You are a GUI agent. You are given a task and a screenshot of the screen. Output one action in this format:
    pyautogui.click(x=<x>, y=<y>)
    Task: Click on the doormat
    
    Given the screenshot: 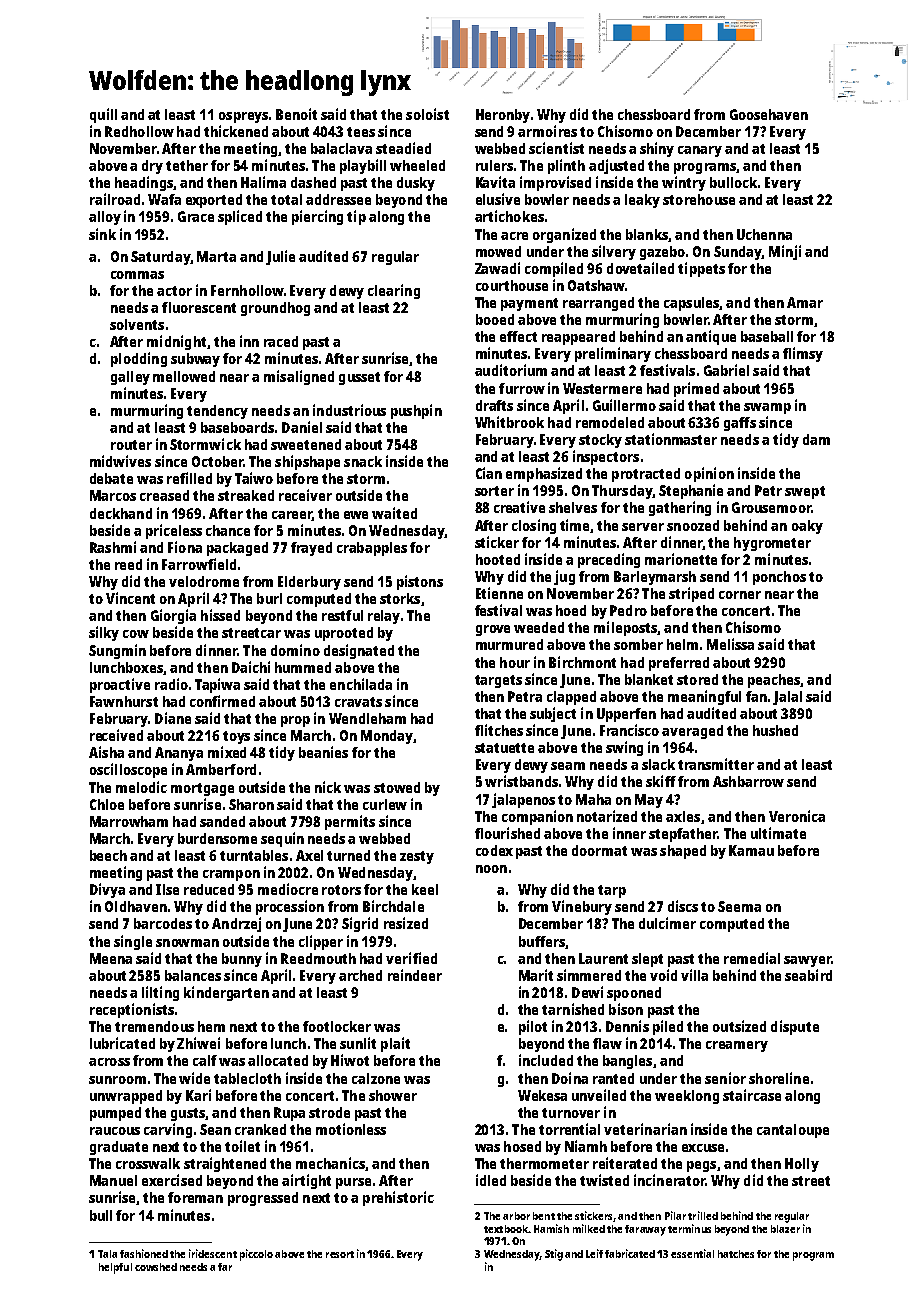 What is the action you would take?
    pyautogui.click(x=599, y=850)
